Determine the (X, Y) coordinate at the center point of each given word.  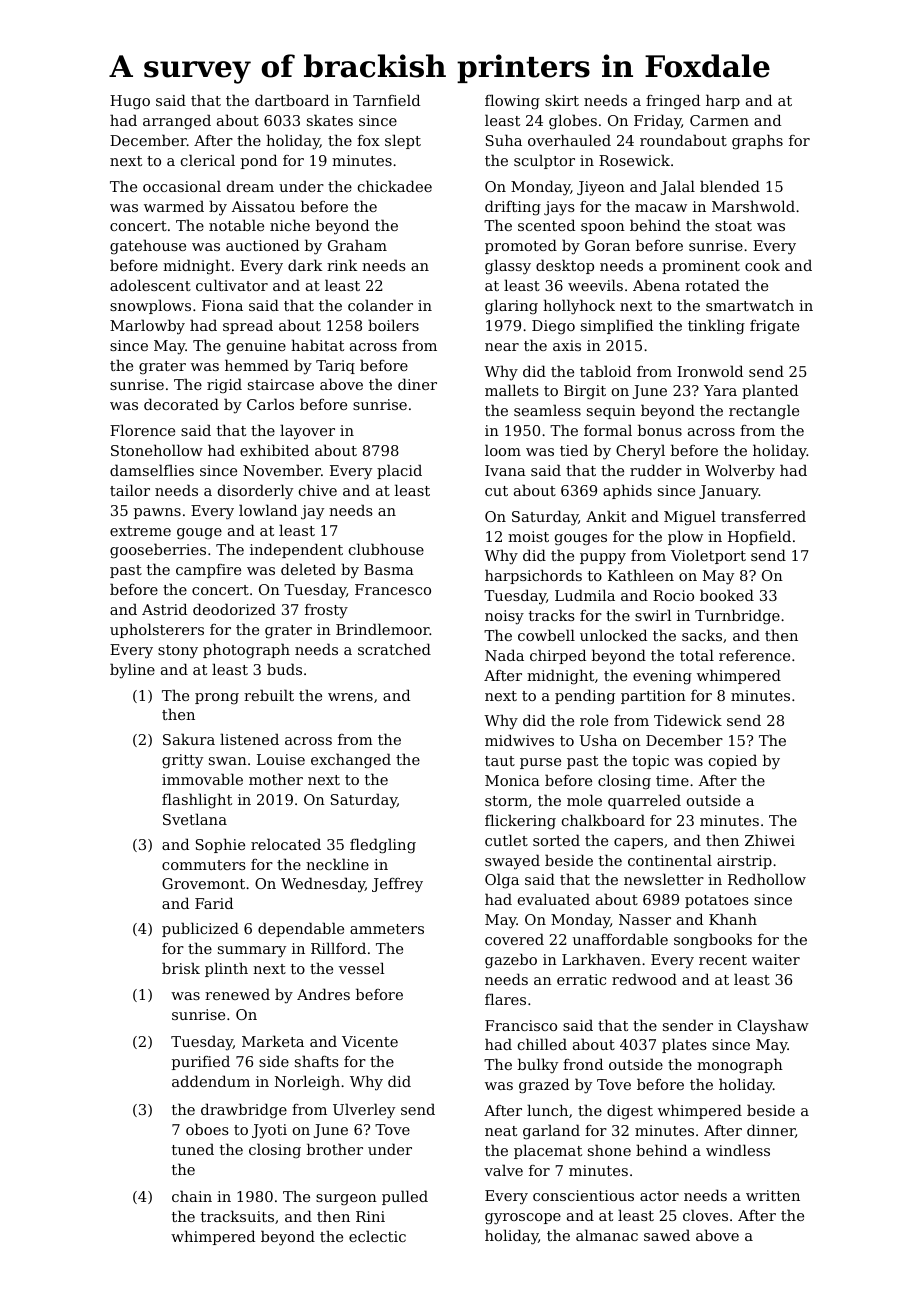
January (729, 492)
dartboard (292, 100)
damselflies (152, 470)
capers (638, 843)
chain (192, 1196)
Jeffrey (397, 885)
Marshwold (753, 206)
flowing (512, 102)
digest (630, 1112)
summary (252, 952)
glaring (511, 307)
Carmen (719, 120)
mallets (512, 390)
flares (505, 999)
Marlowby (147, 327)
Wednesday (323, 885)
